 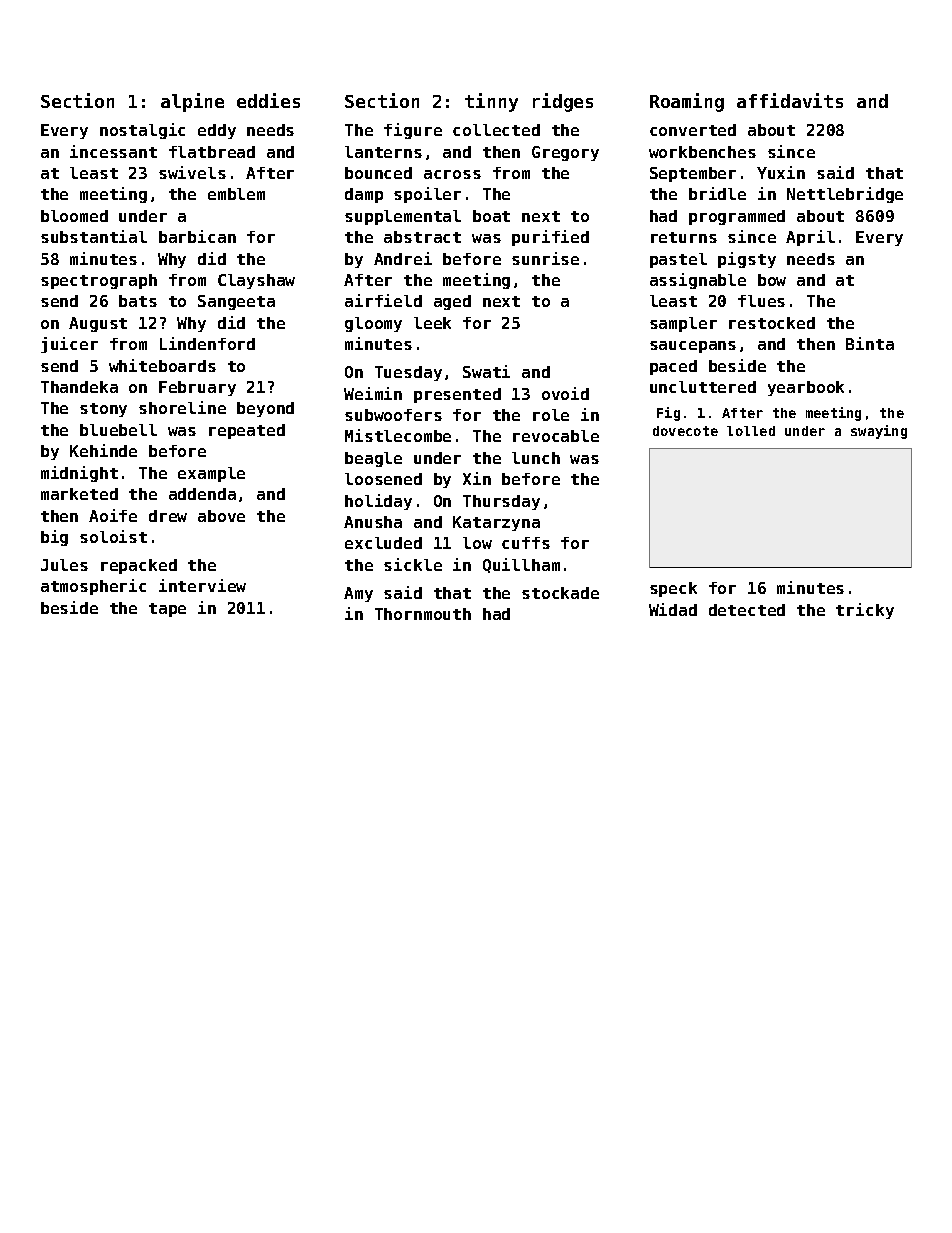 I want to click on dovecote, so click(x=685, y=431).
